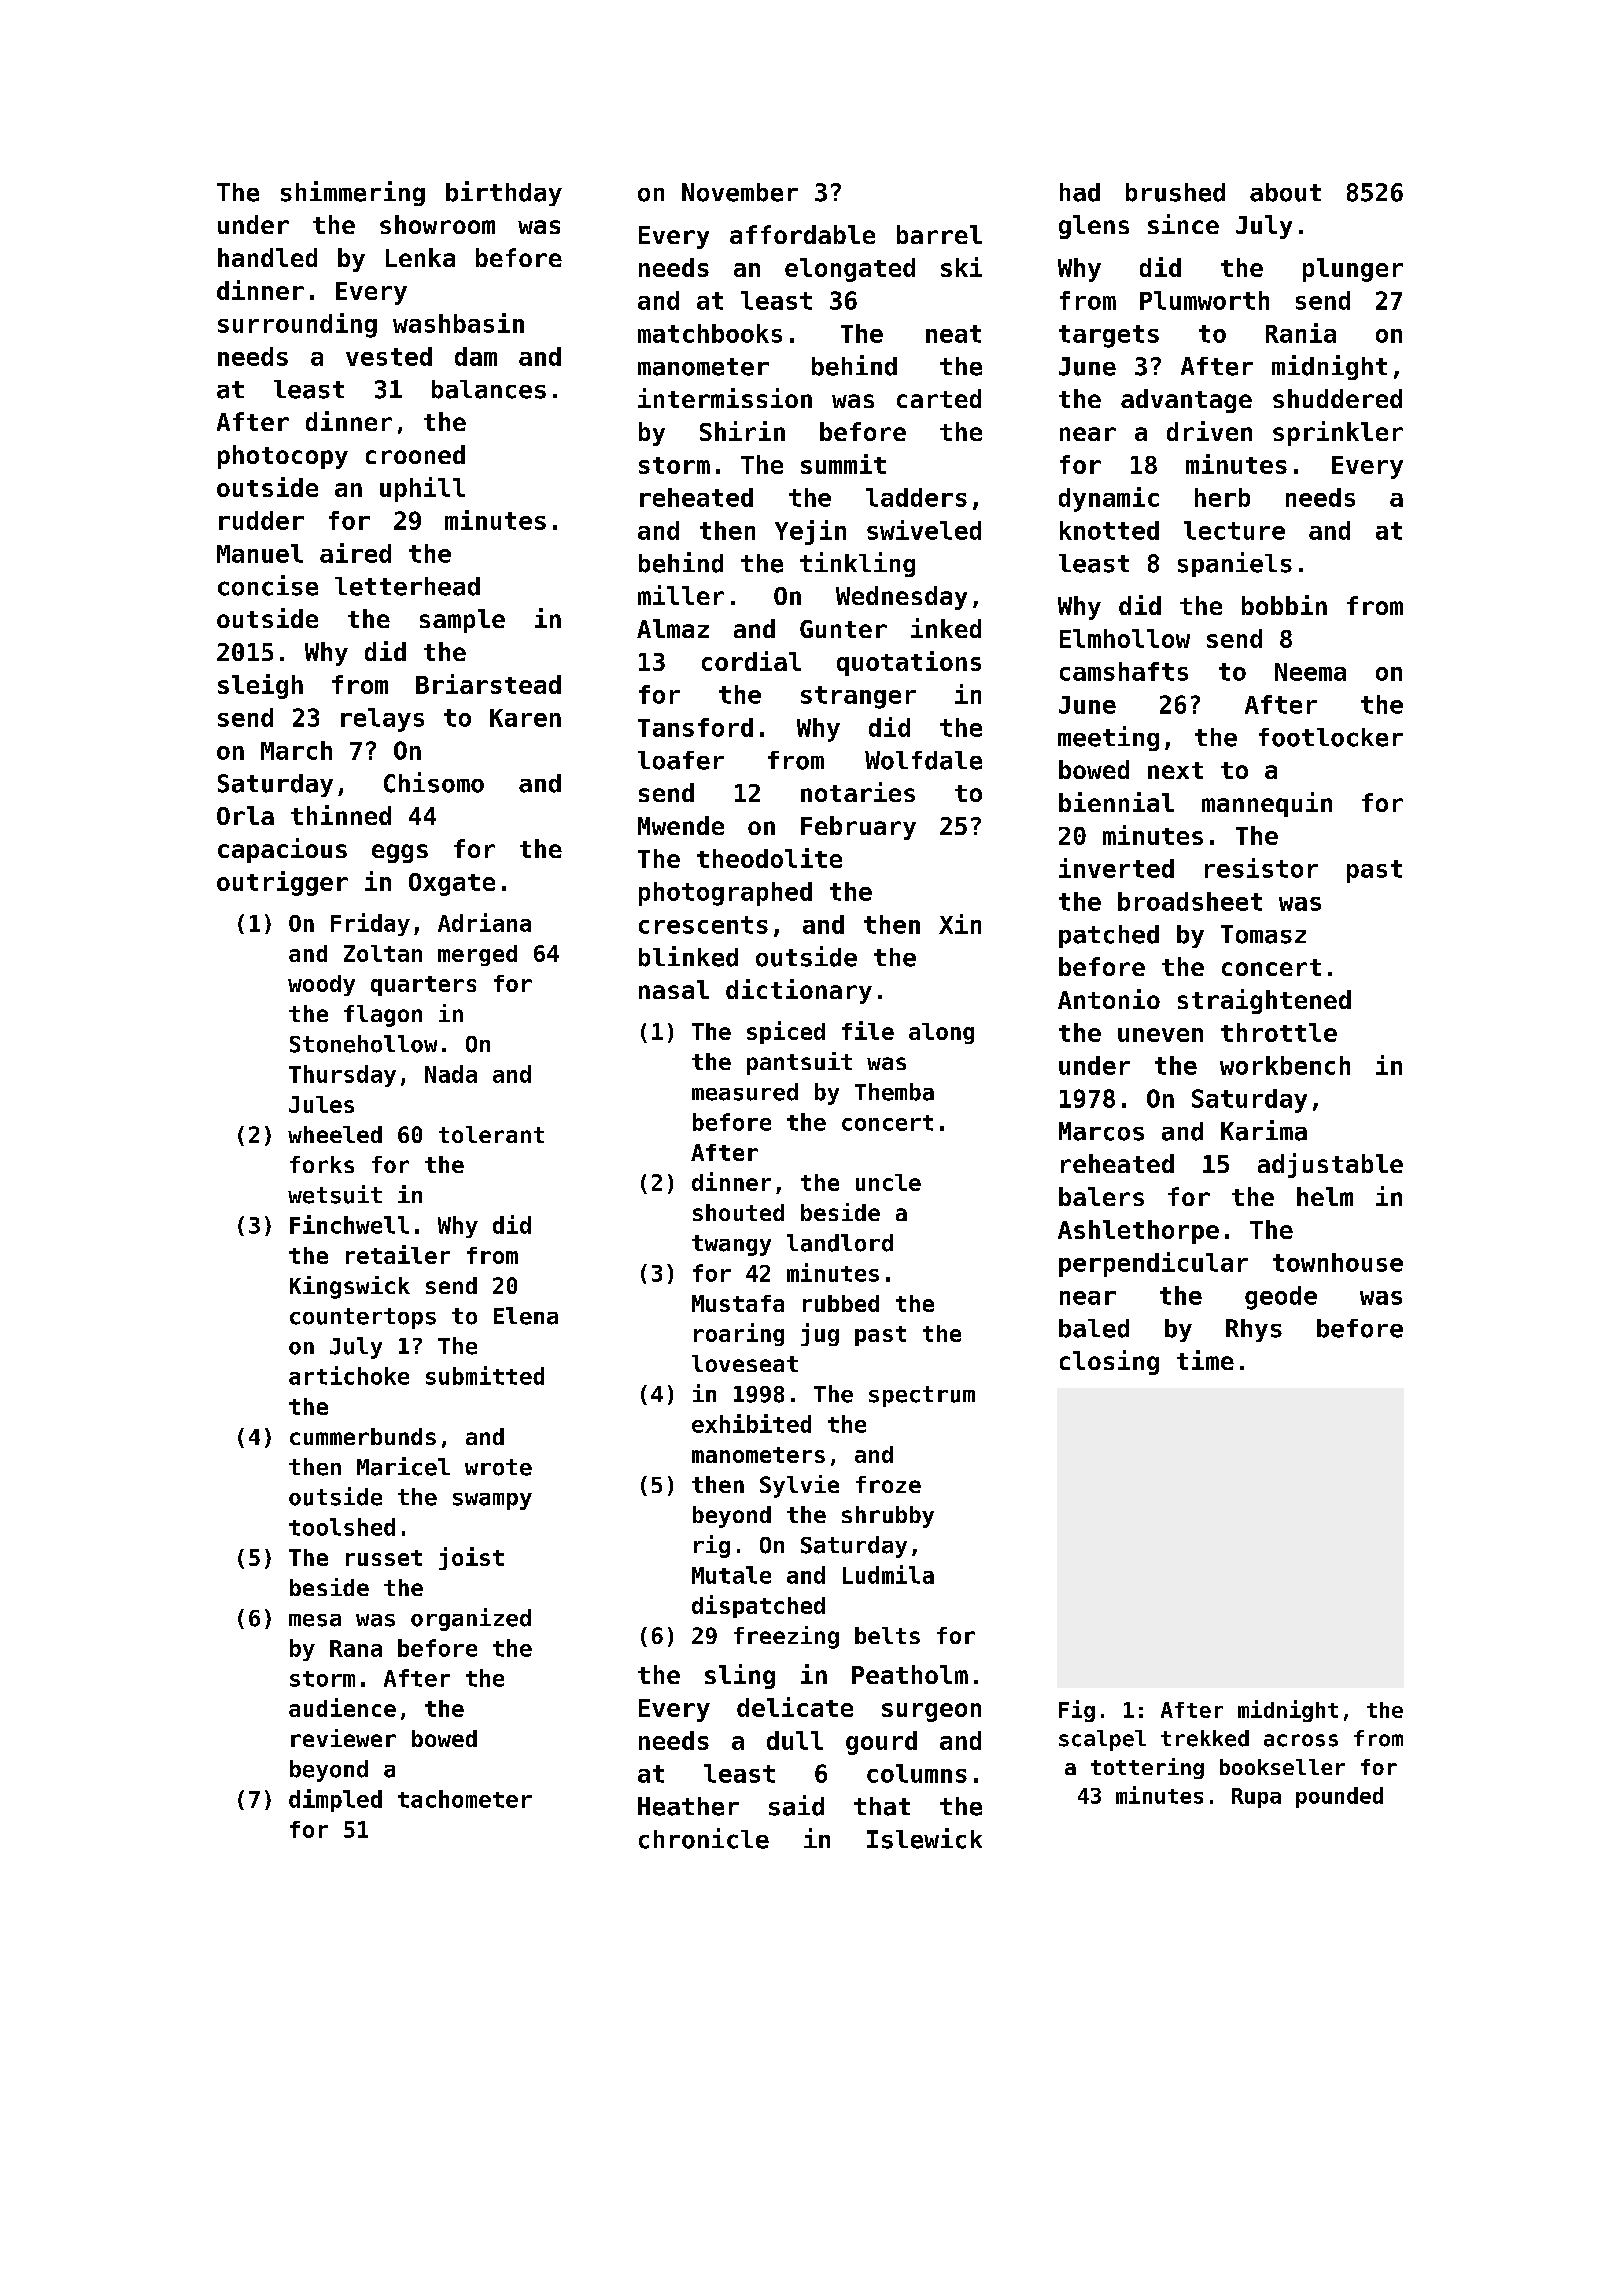 The image size is (1620, 2292). I want to click on concise, so click(268, 585).
